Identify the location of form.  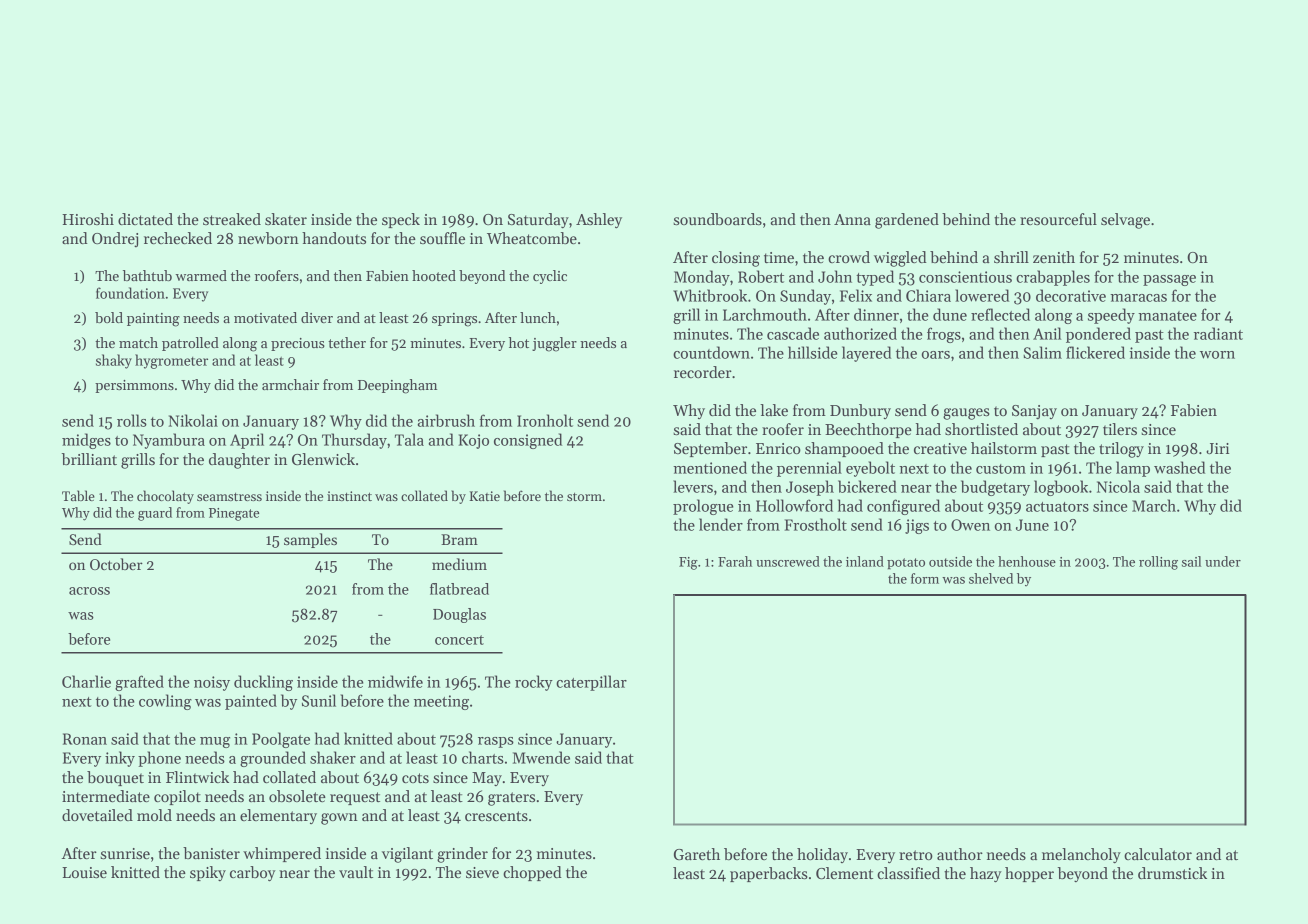
(925, 578).
